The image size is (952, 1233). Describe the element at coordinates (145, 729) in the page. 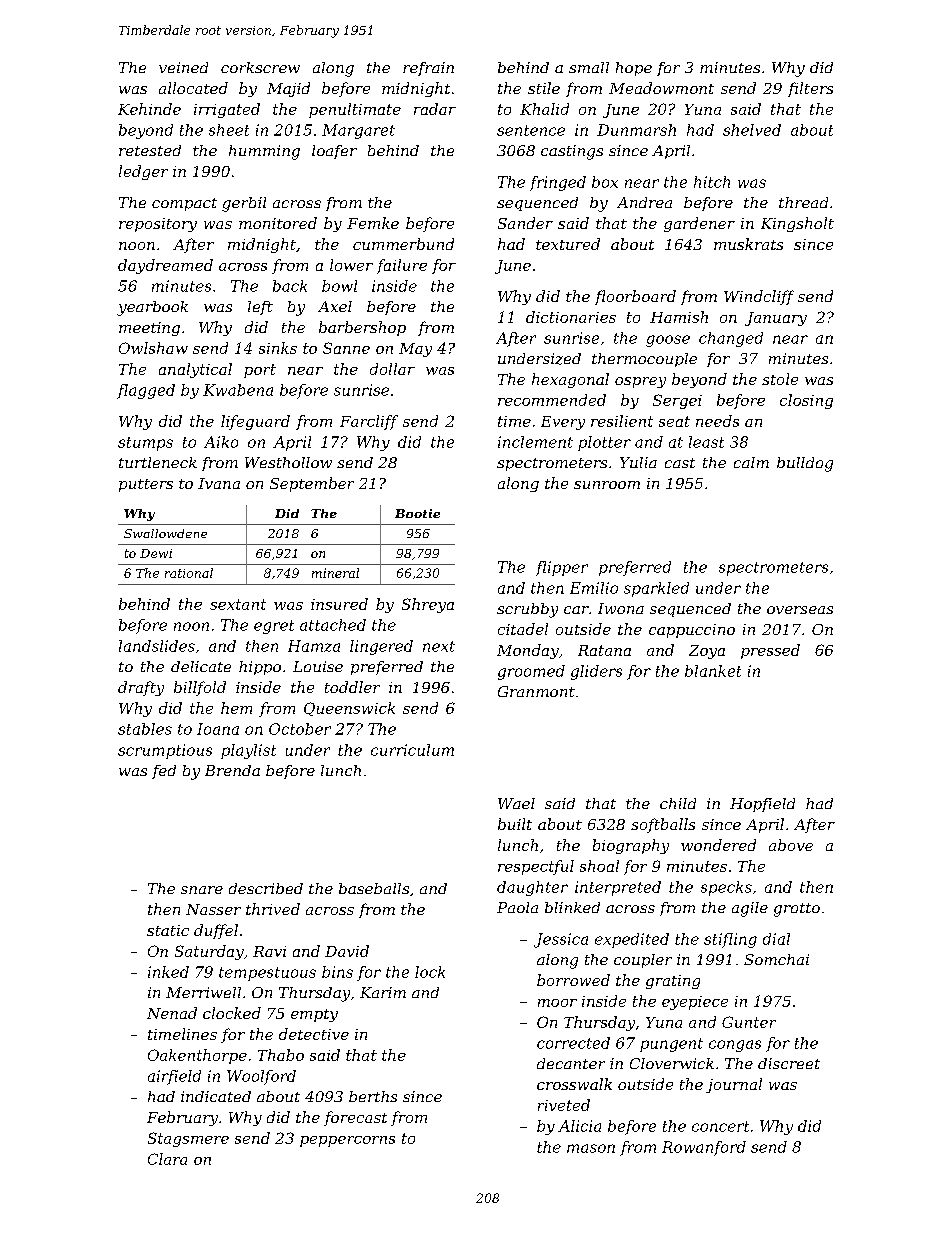

I see `stables` at that location.
